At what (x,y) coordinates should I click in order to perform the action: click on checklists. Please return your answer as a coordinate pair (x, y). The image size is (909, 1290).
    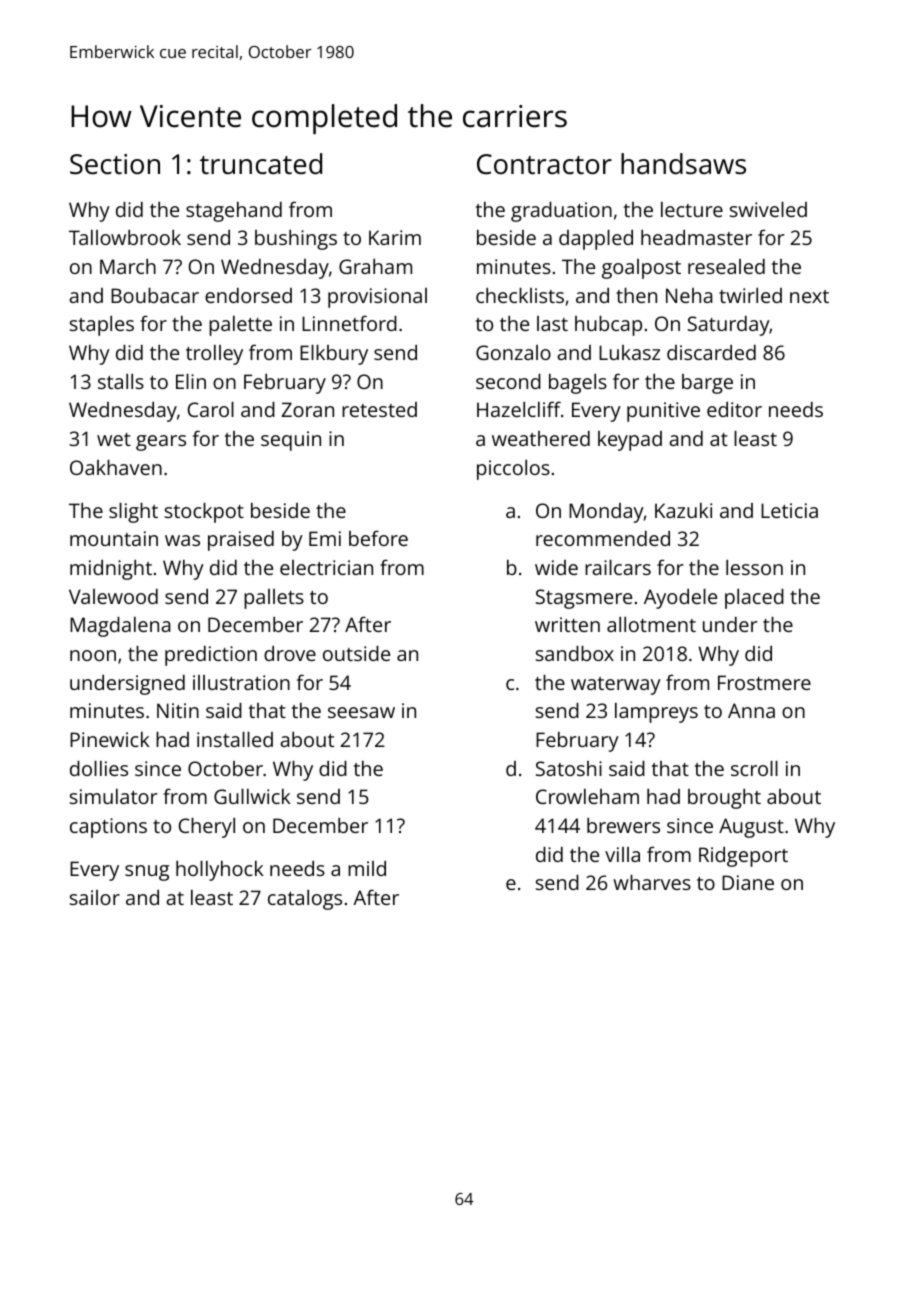
    Looking at the image, I should click on (520, 295).
